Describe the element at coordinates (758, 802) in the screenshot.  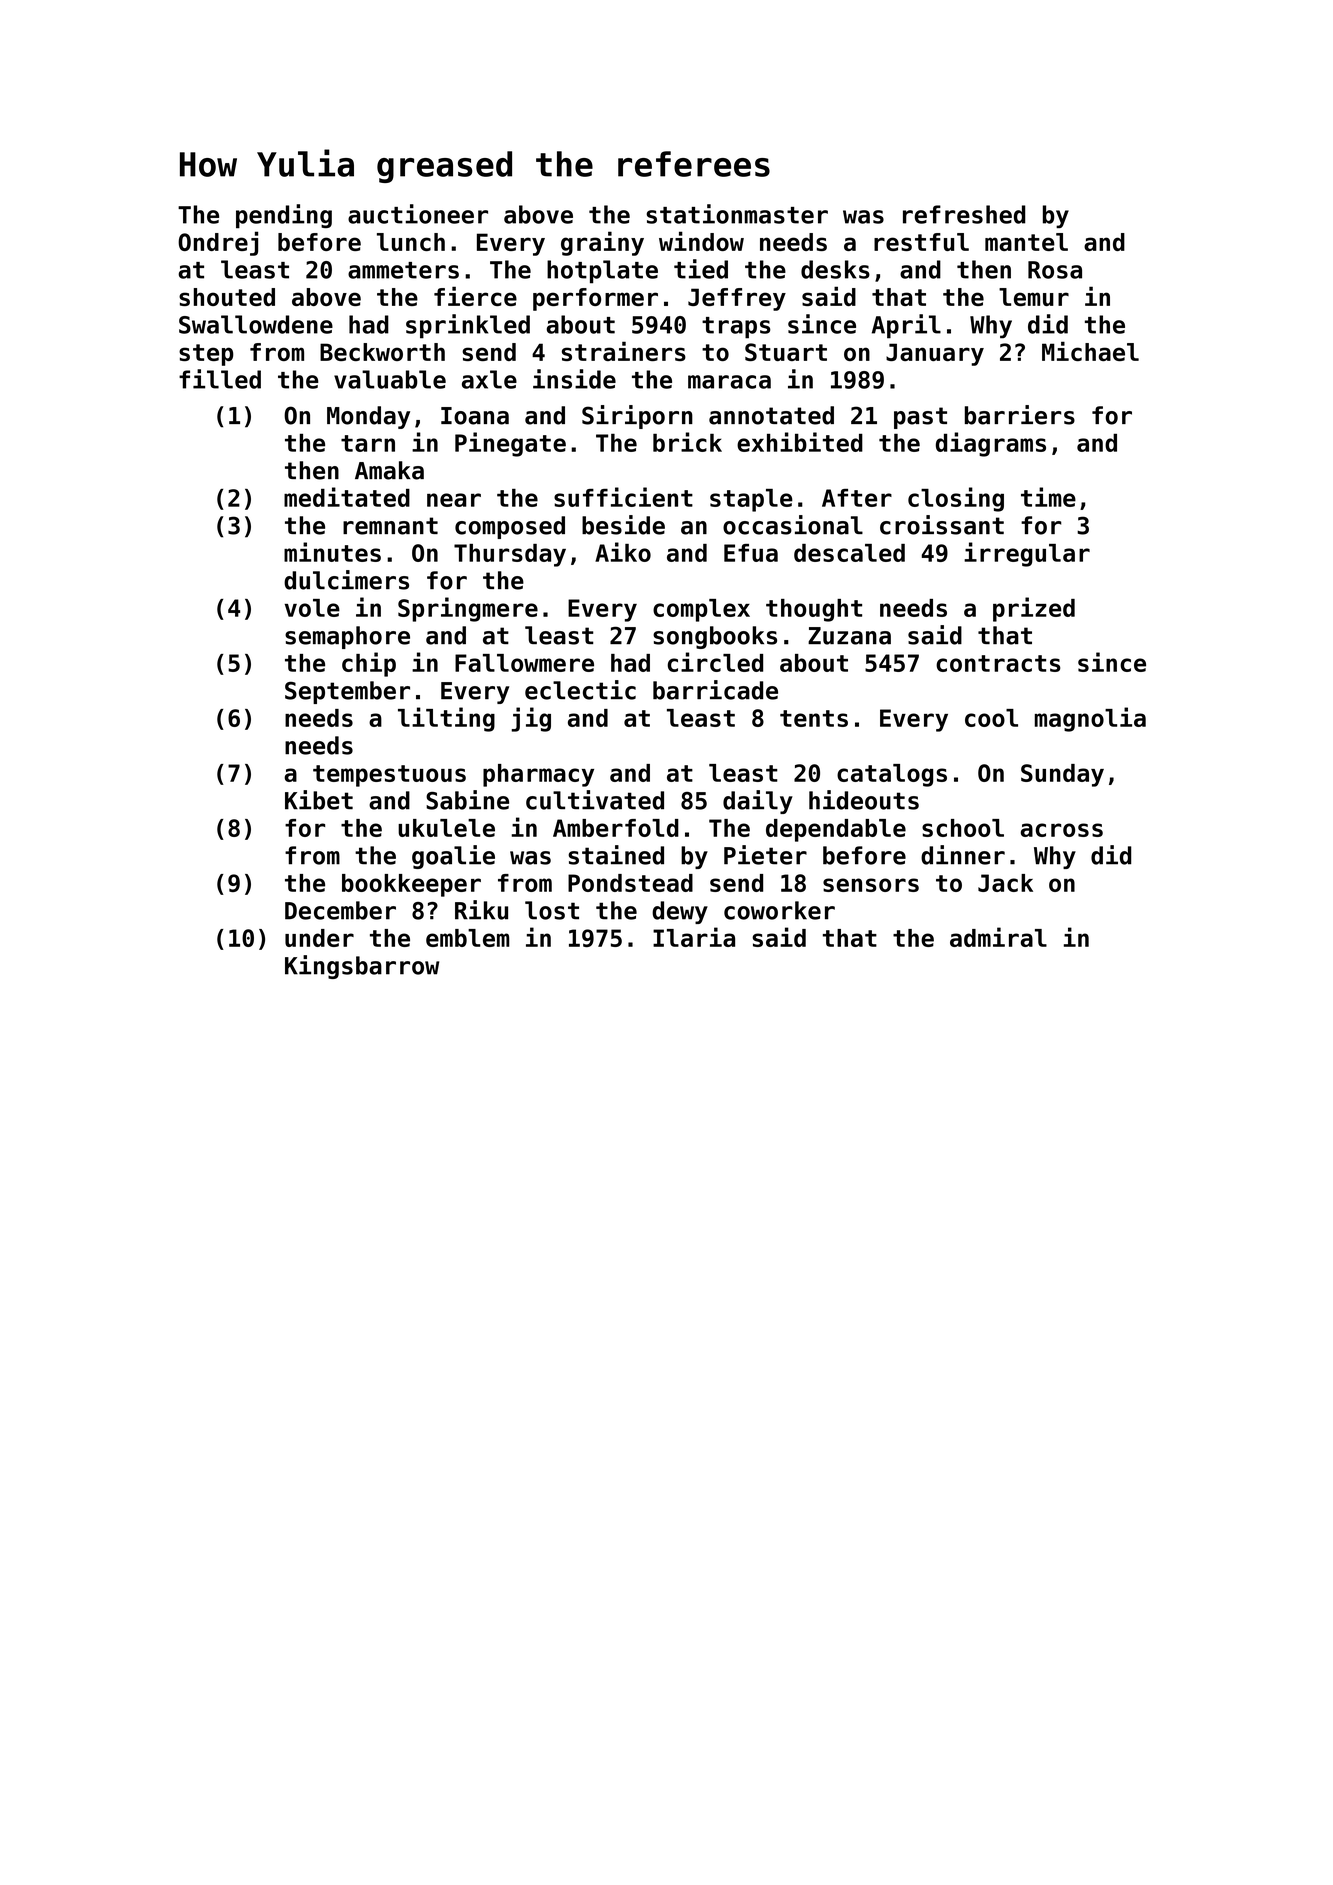
I see `daily` at that location.
